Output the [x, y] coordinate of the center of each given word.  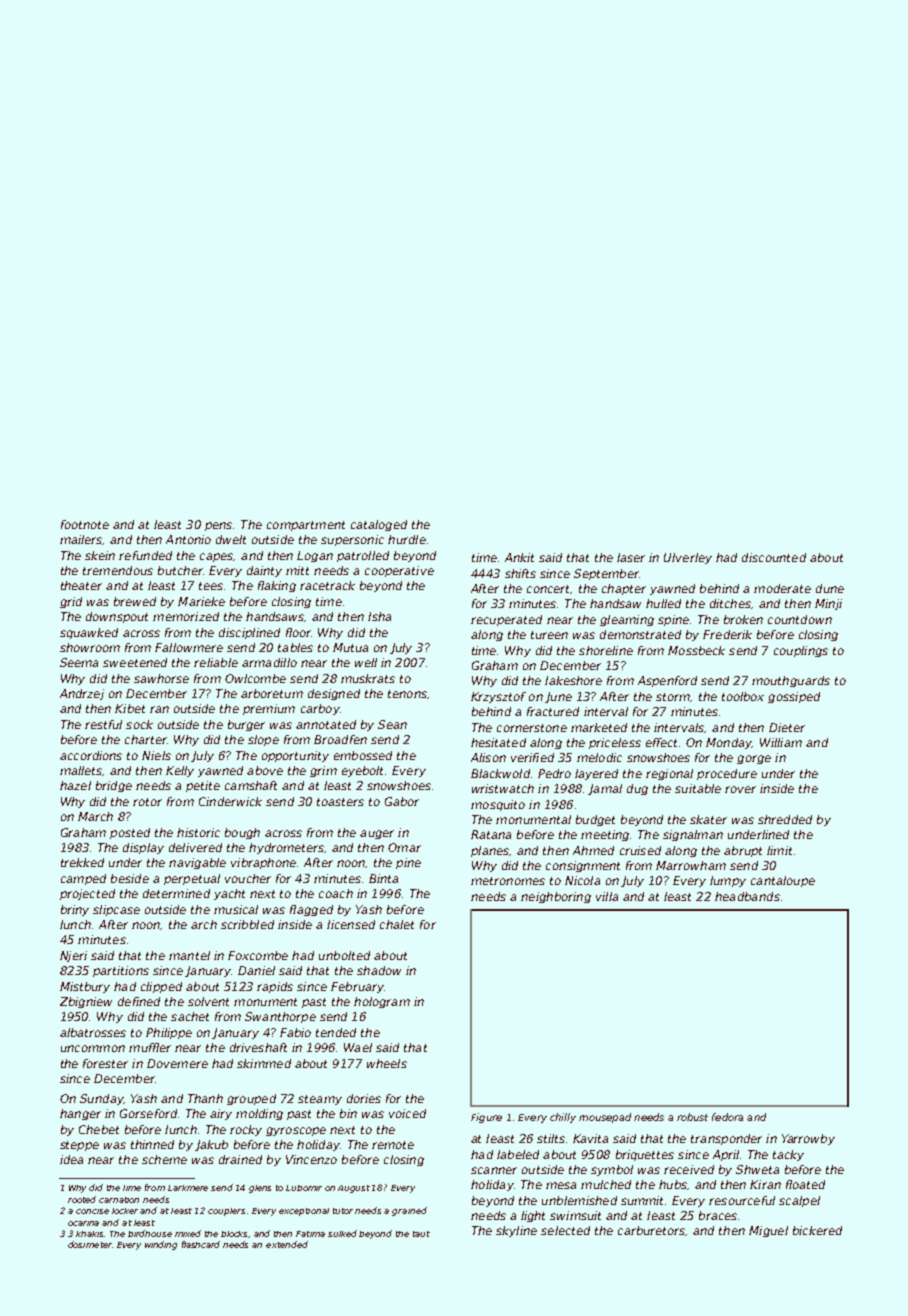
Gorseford [148, 1113]
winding [161, 1245]
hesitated [498, 742]
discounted [774, 557]
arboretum [272, 693]
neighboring [556, 897]
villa [607, 896]
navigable [197, 863]
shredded [785, 819]
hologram [382, 1002]
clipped [161, 987]
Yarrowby [808, 1139]
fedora [727, 1117]
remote [393, 1145]
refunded [145, 555]
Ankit [519, 557]
